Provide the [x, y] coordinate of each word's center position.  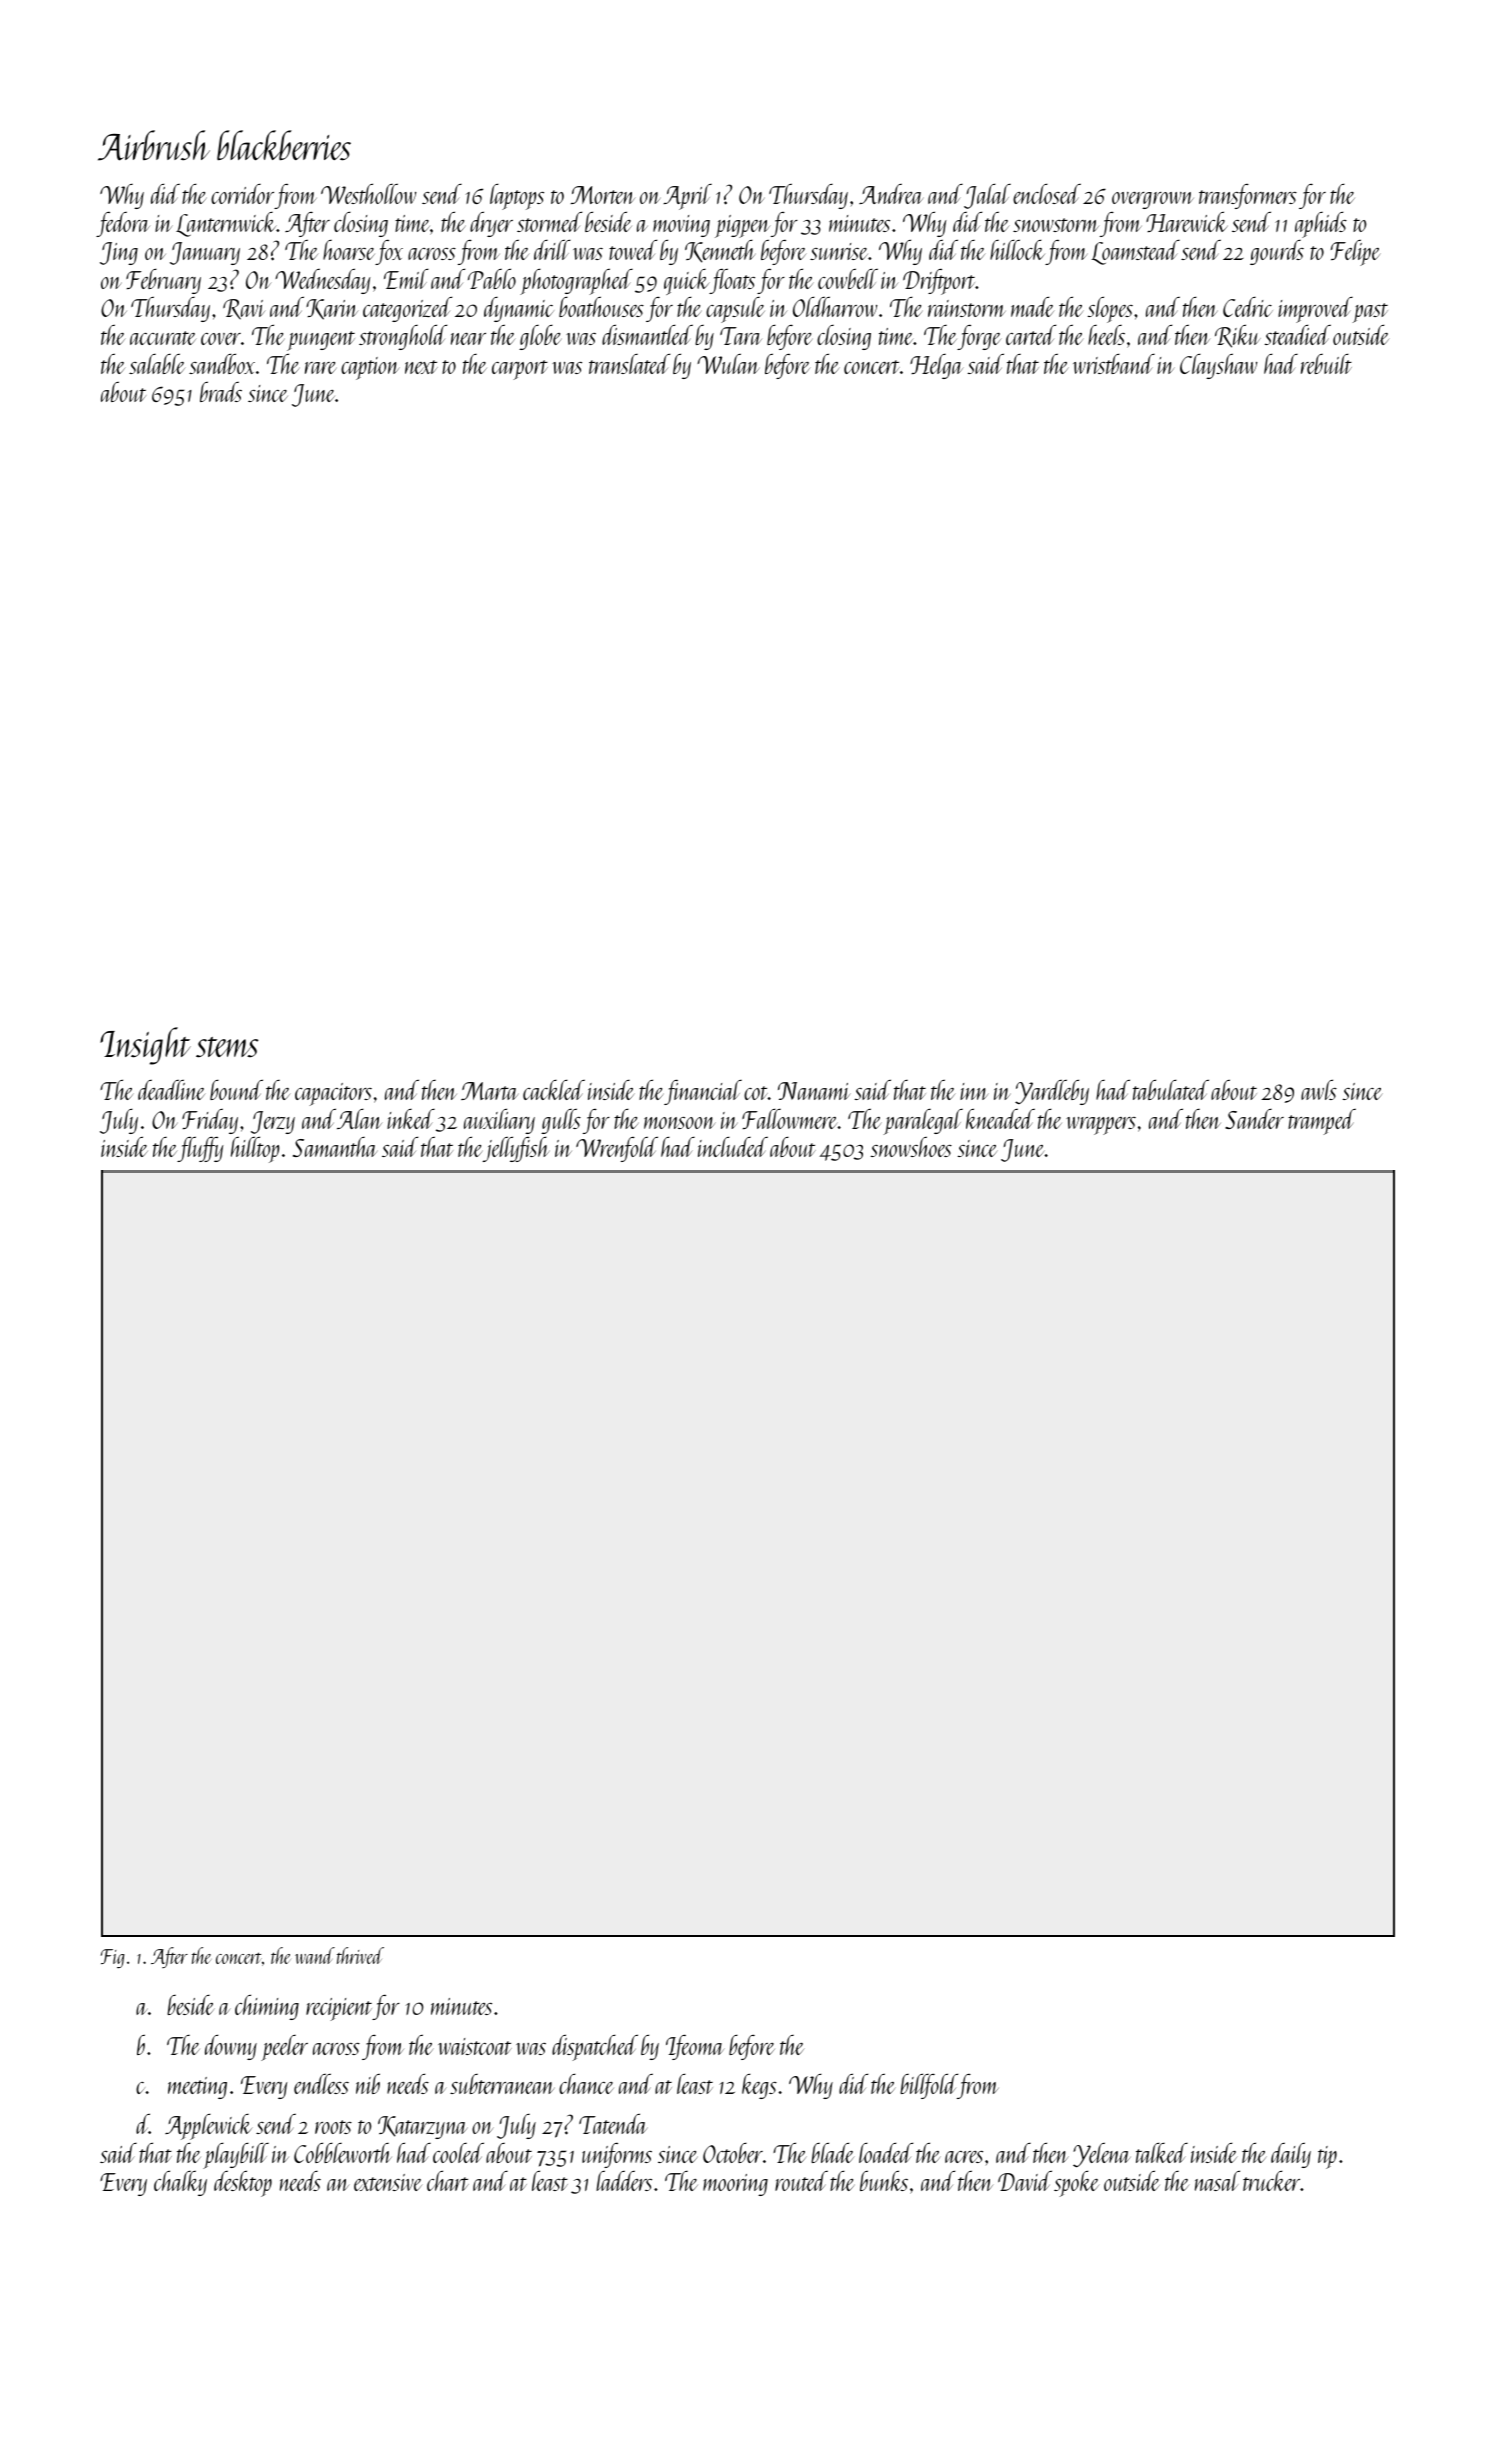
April [687, 197]
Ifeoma [695, 2047]
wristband [1114, 364]
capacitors [333, 1094]
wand [315, 1955]
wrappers [1101, 1126]
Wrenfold [617, 1149]
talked [1162, 2153]
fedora [123, 224]
